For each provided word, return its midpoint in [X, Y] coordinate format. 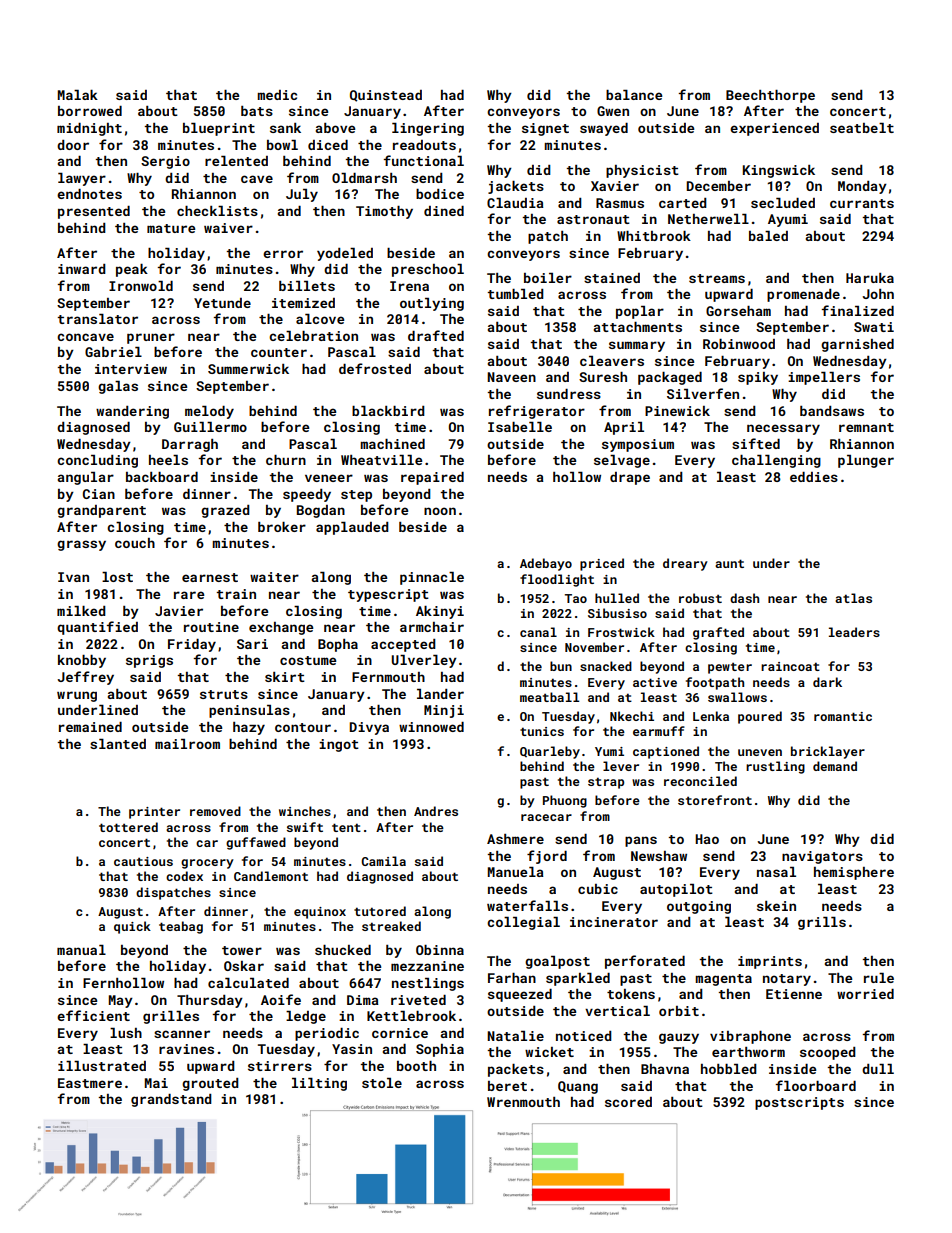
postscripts [799, 1103]
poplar [640, 312]
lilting [319, 1084]
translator [98, 319]
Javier [179, 611]
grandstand [171, 1100]
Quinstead [386, 96]
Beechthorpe [770, 96]
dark [827, 682]
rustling [775, 767]
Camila [383, 861]
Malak [78, 95]
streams [717, 278]
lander [440, 694]
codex [184, 876]
